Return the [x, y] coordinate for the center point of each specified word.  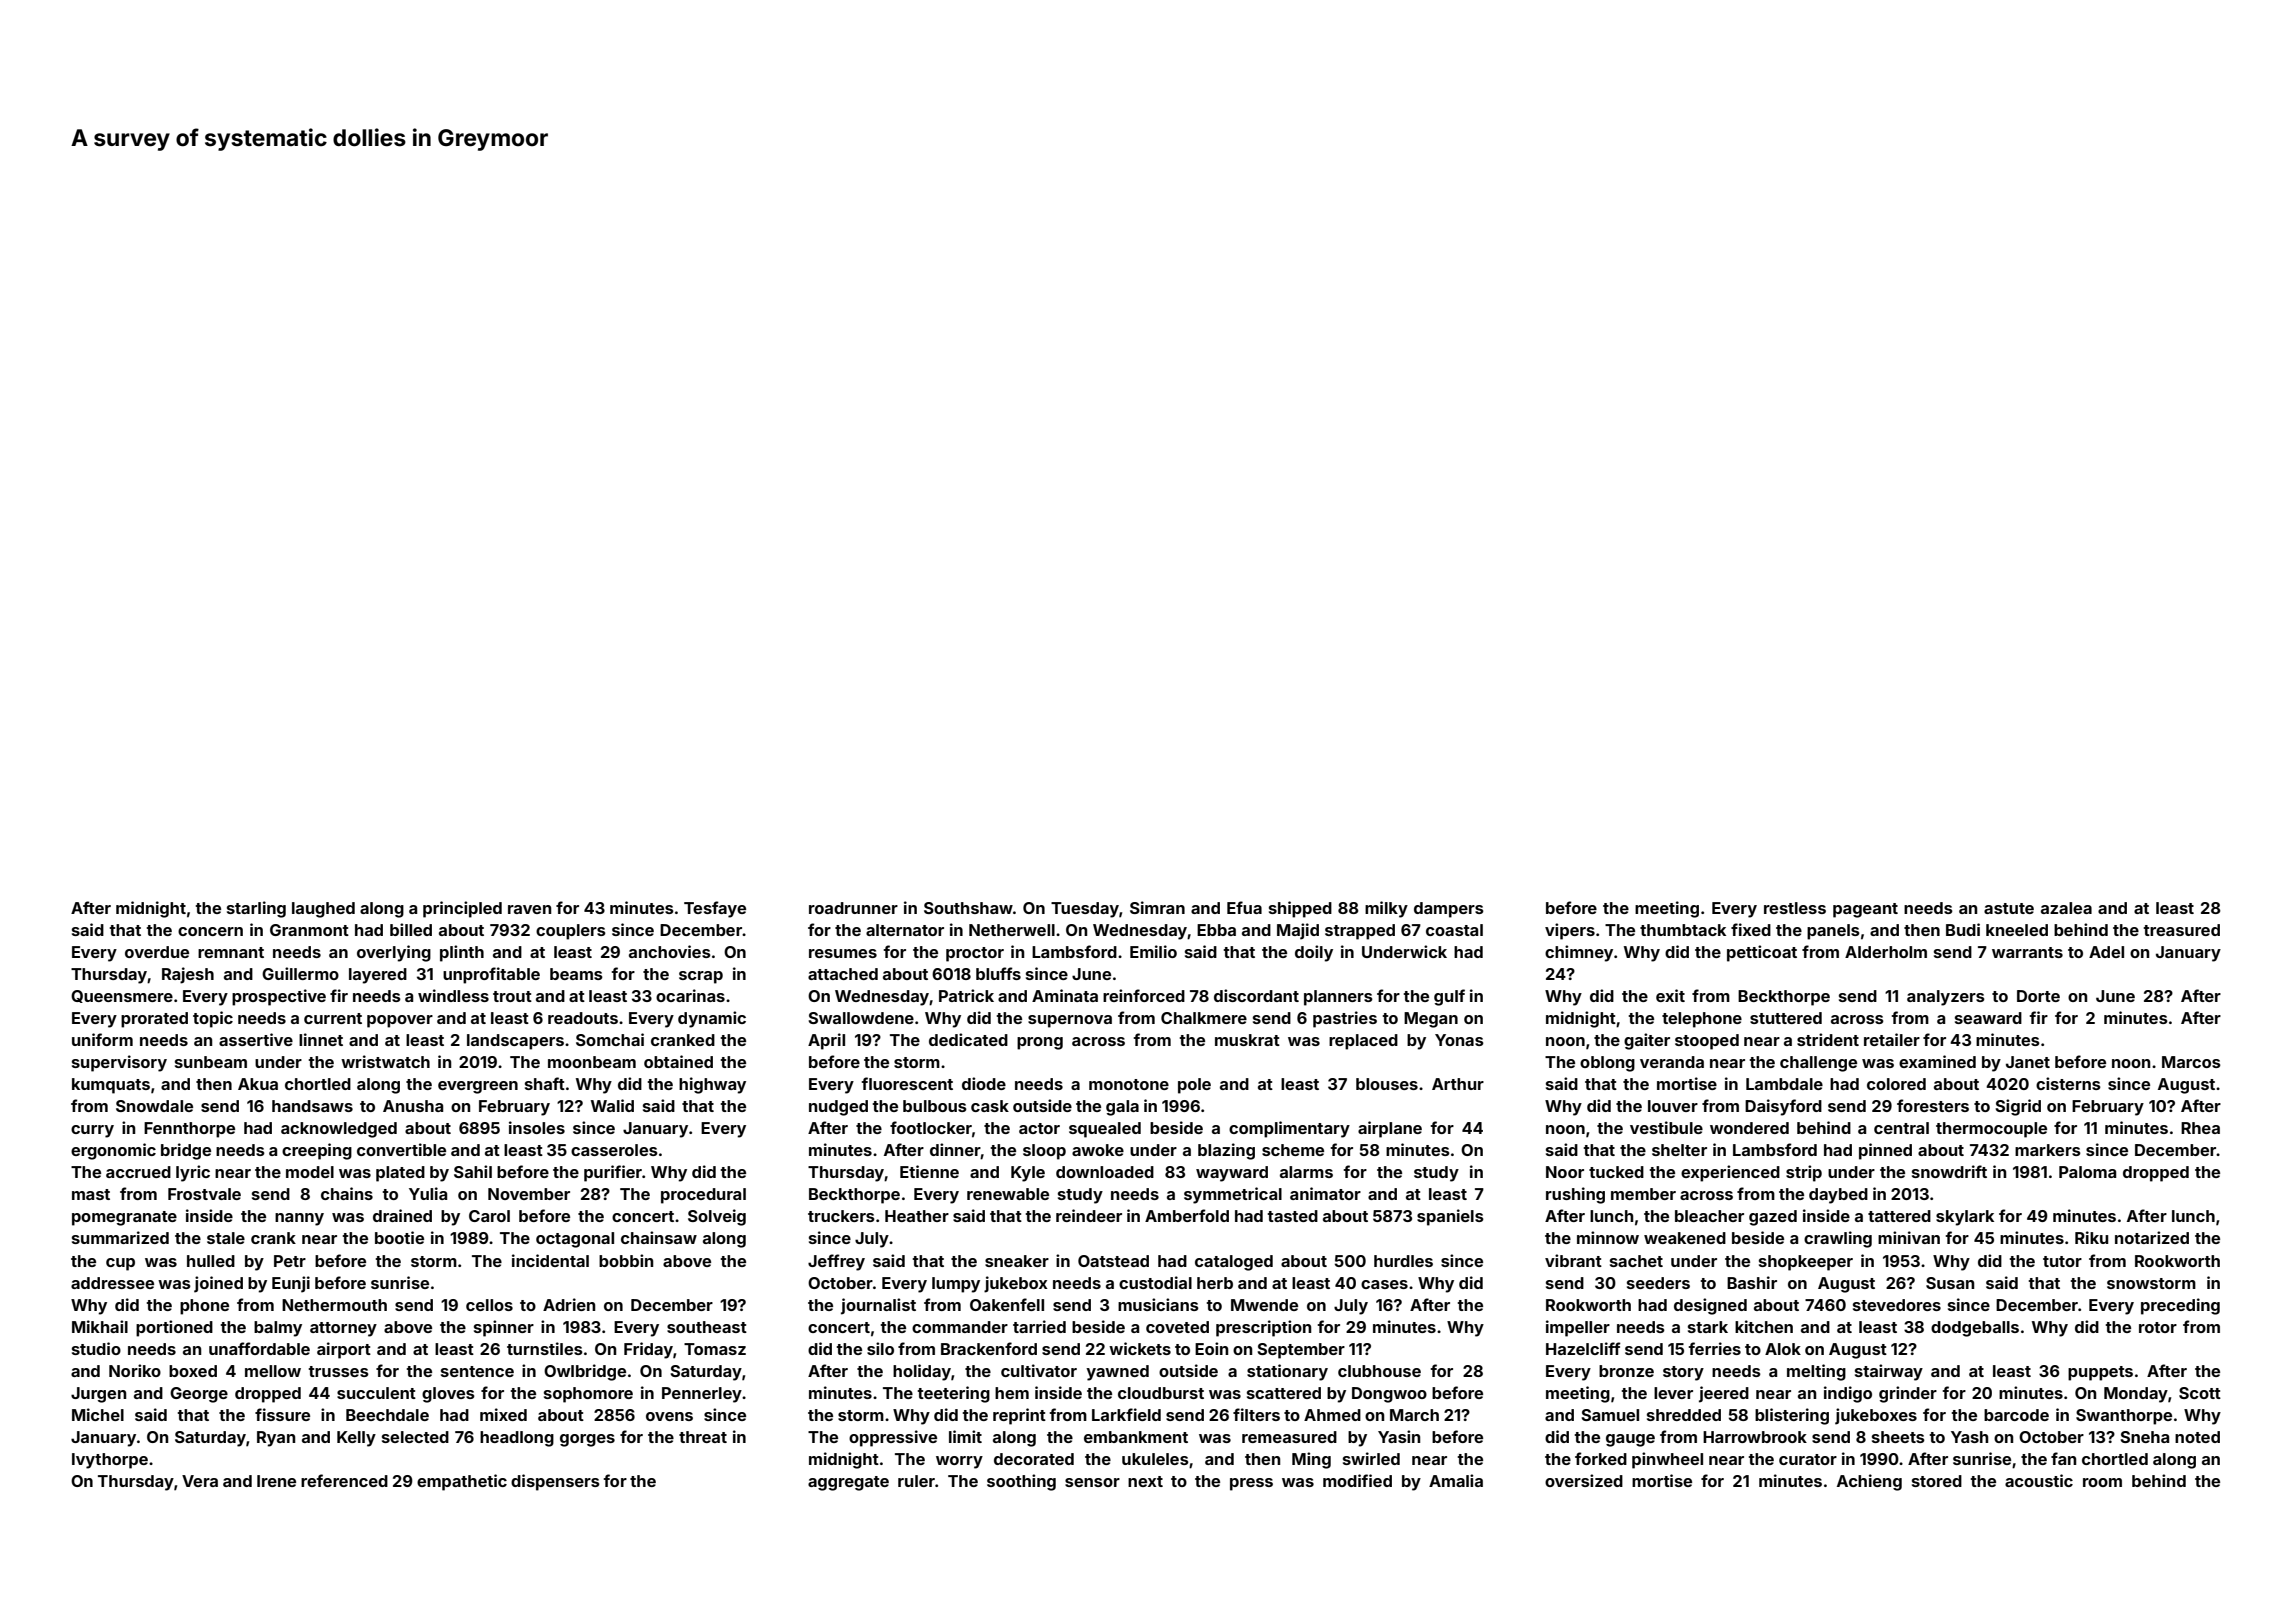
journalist [878, 1306]
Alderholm [1886, 952]
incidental [550, 1260]
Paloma [2087, 1172]
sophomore [588, 1395]
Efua [1244, 907]
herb [1215, 1283]
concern [210, 931]
